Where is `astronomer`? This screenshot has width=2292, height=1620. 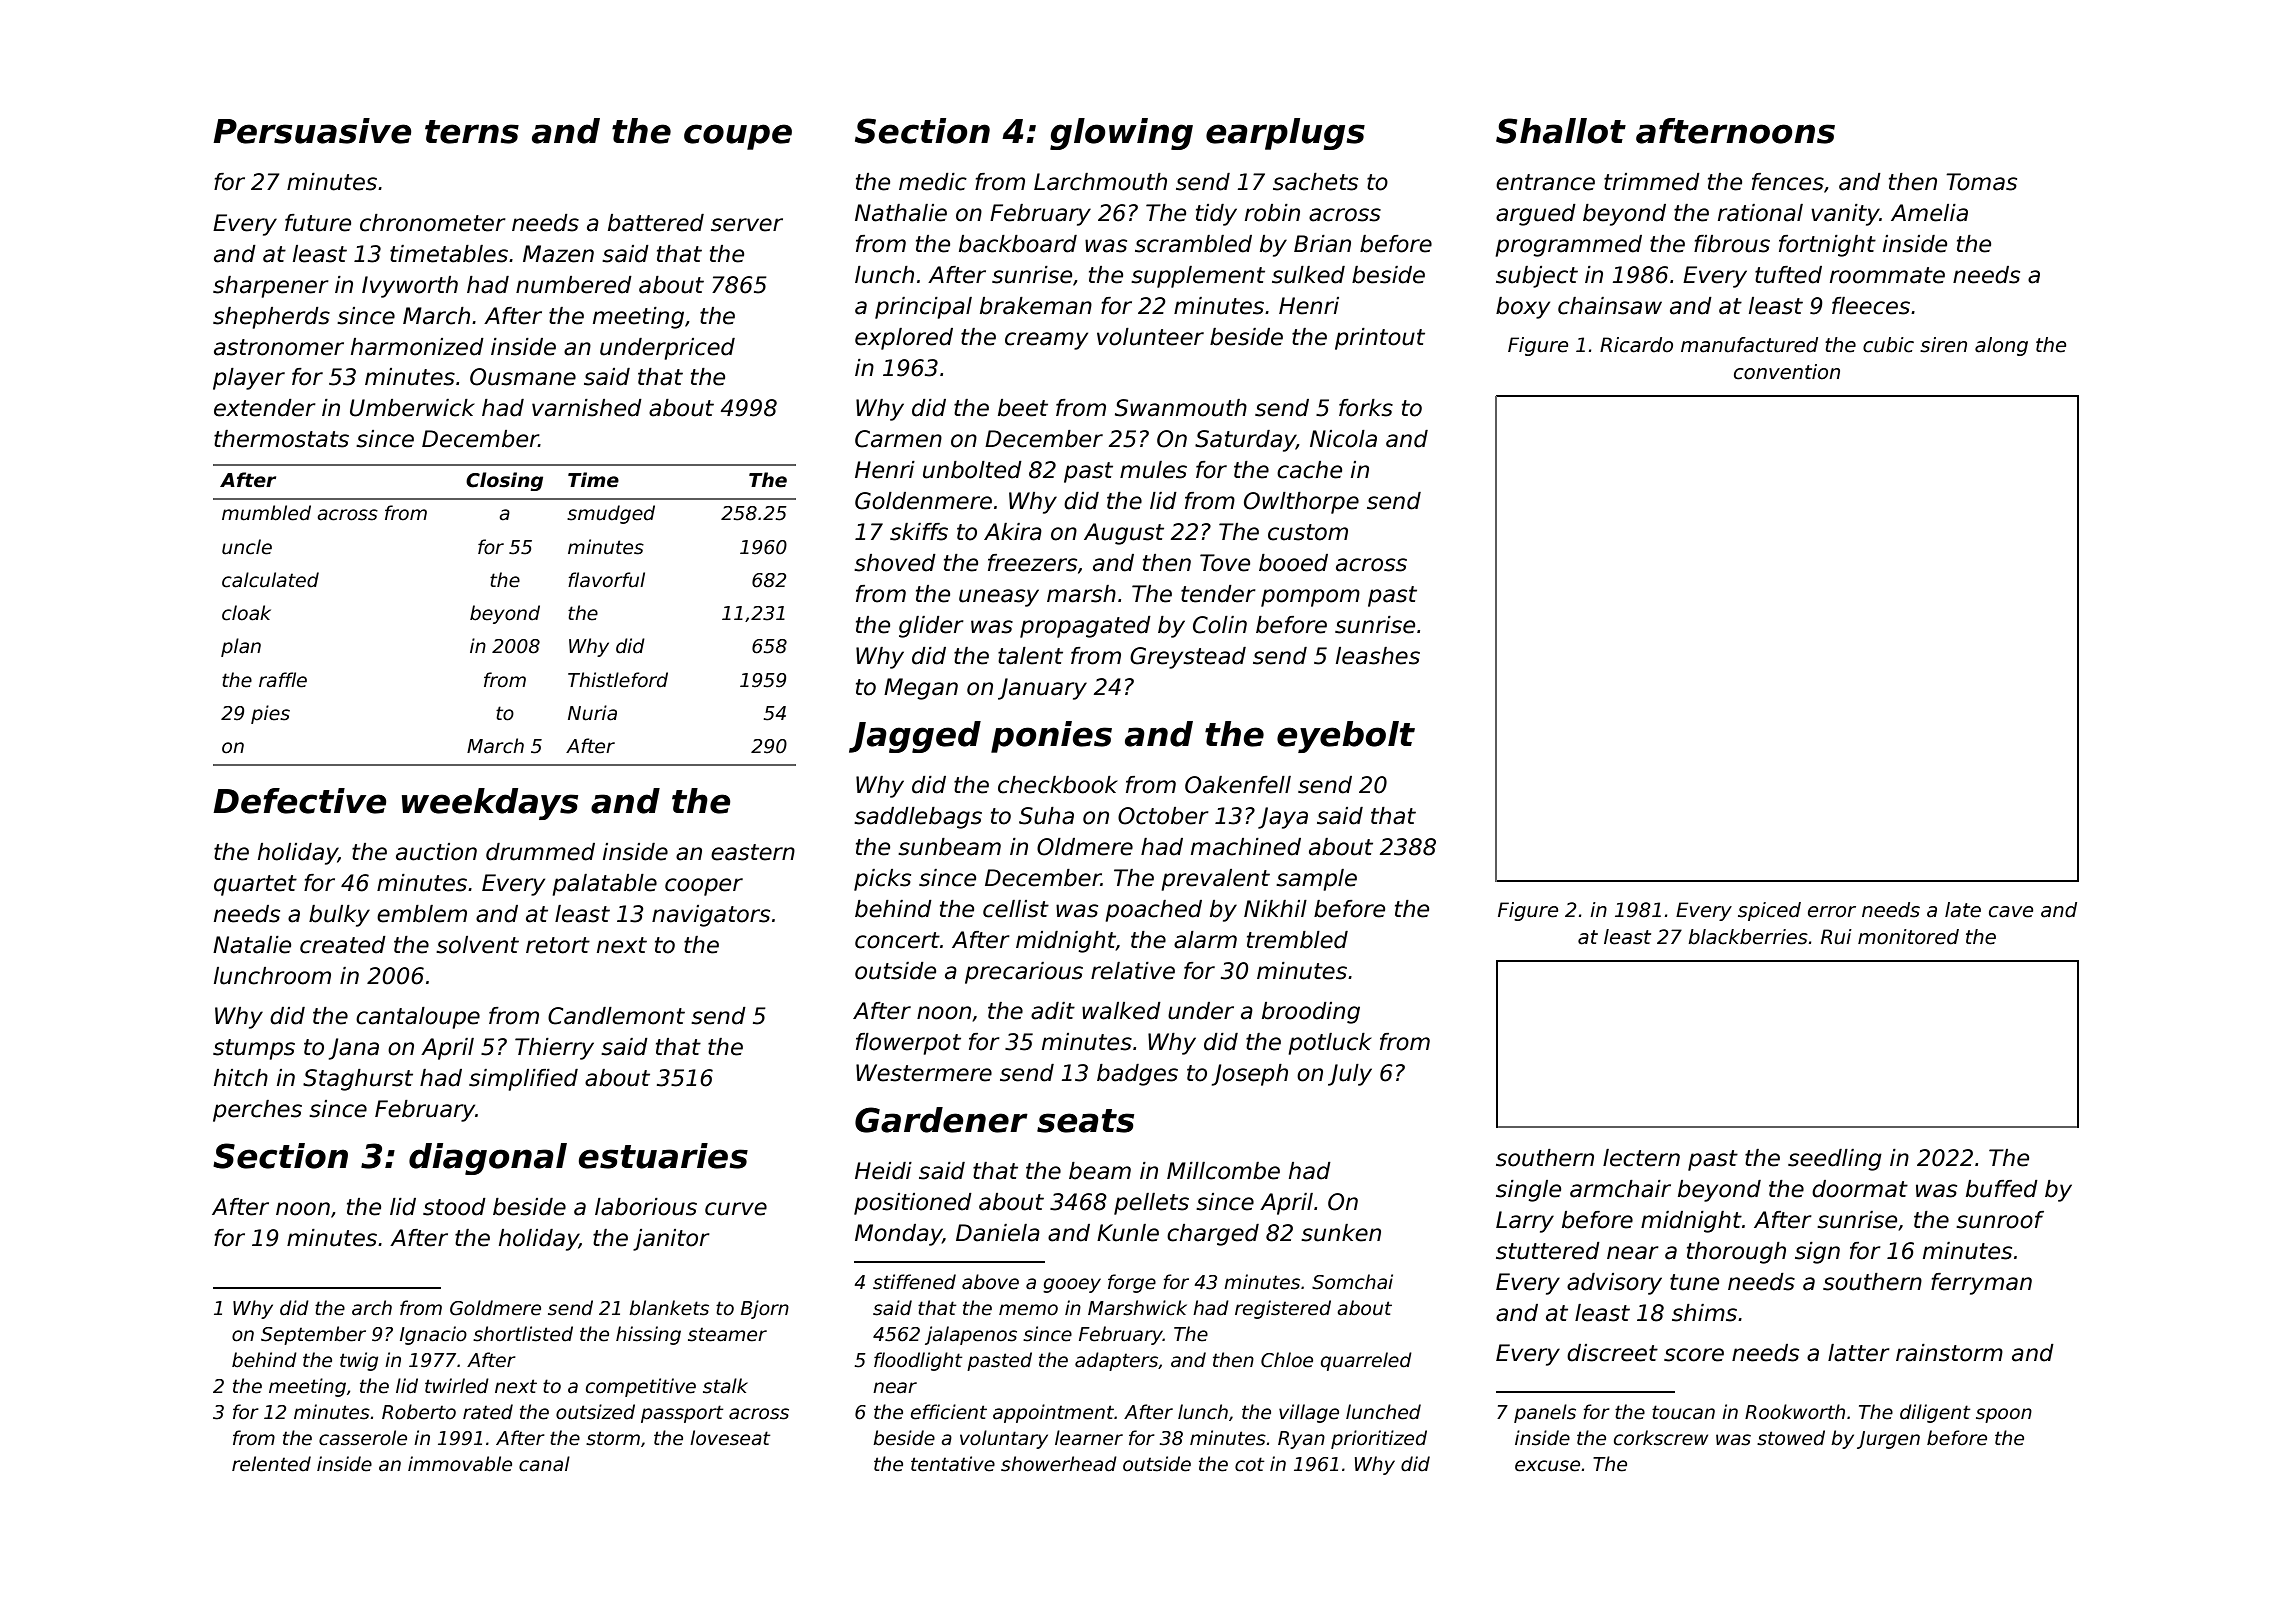
astronomer is located at coordinates (279, 347).
